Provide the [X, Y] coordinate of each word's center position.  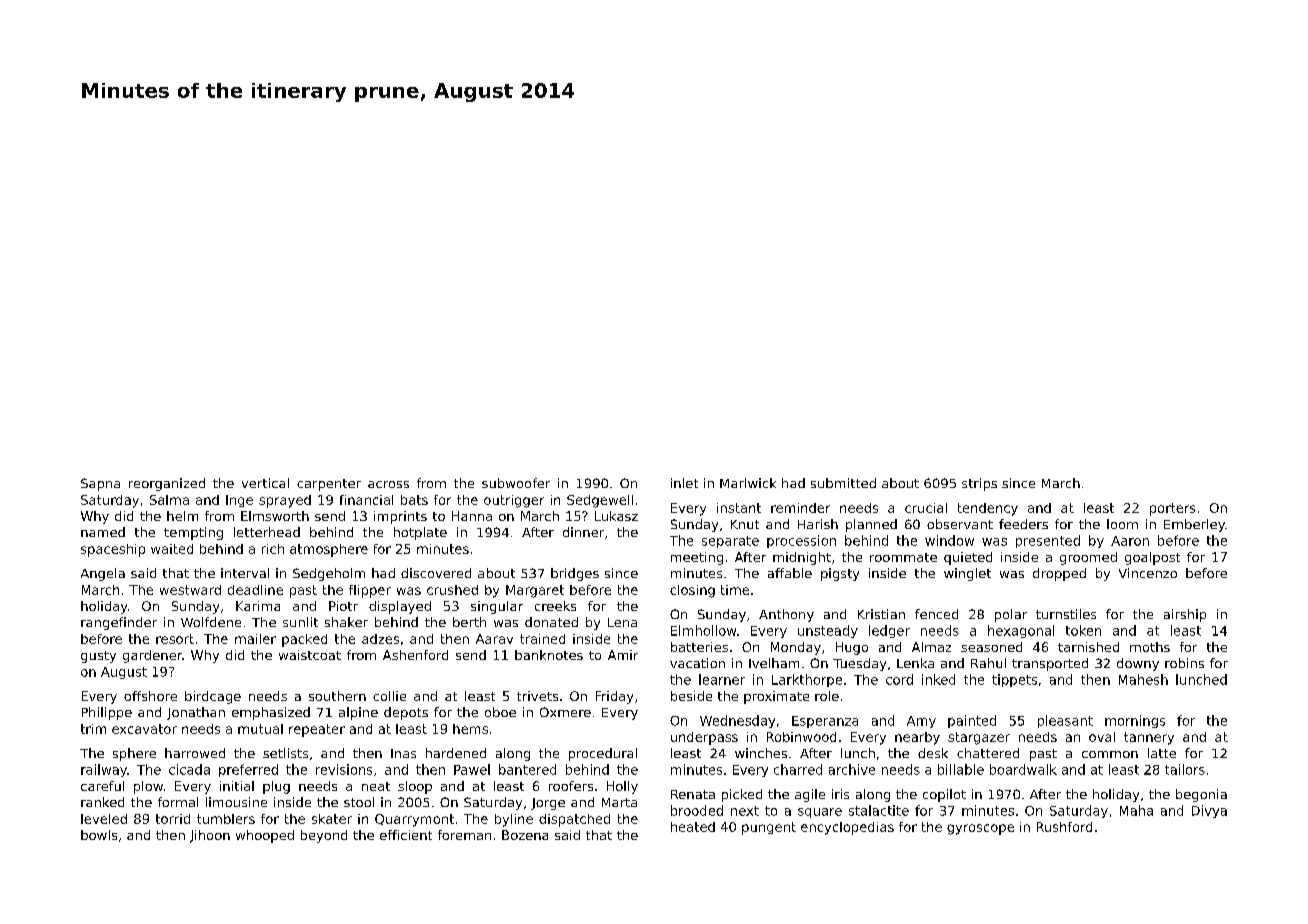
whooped [265, 836]
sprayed [285, 501]
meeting [697, 558]
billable [961, 769]
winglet [967, 574]
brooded [697, 810]
